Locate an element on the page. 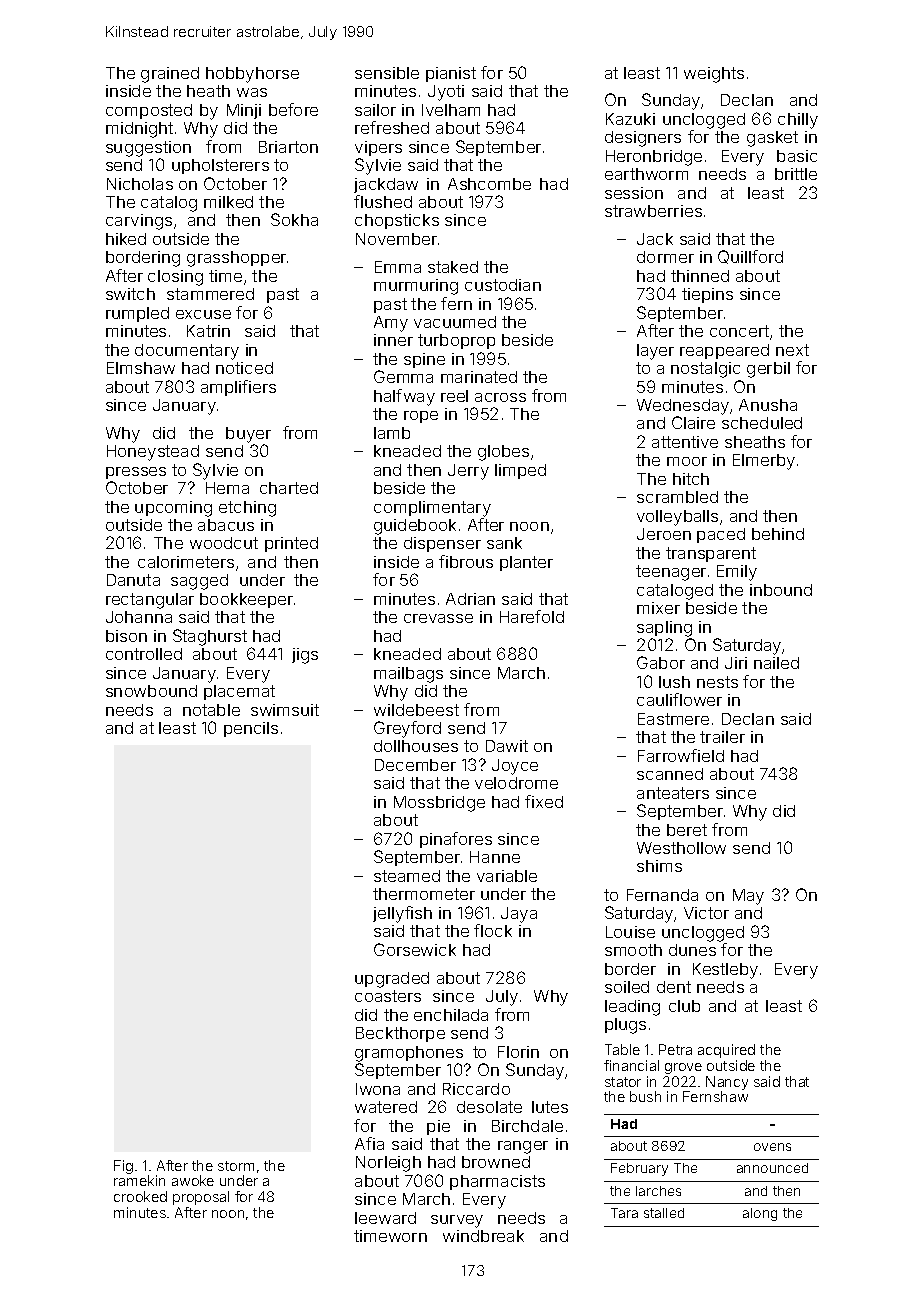  presses is located at coordinates (136, 473).
